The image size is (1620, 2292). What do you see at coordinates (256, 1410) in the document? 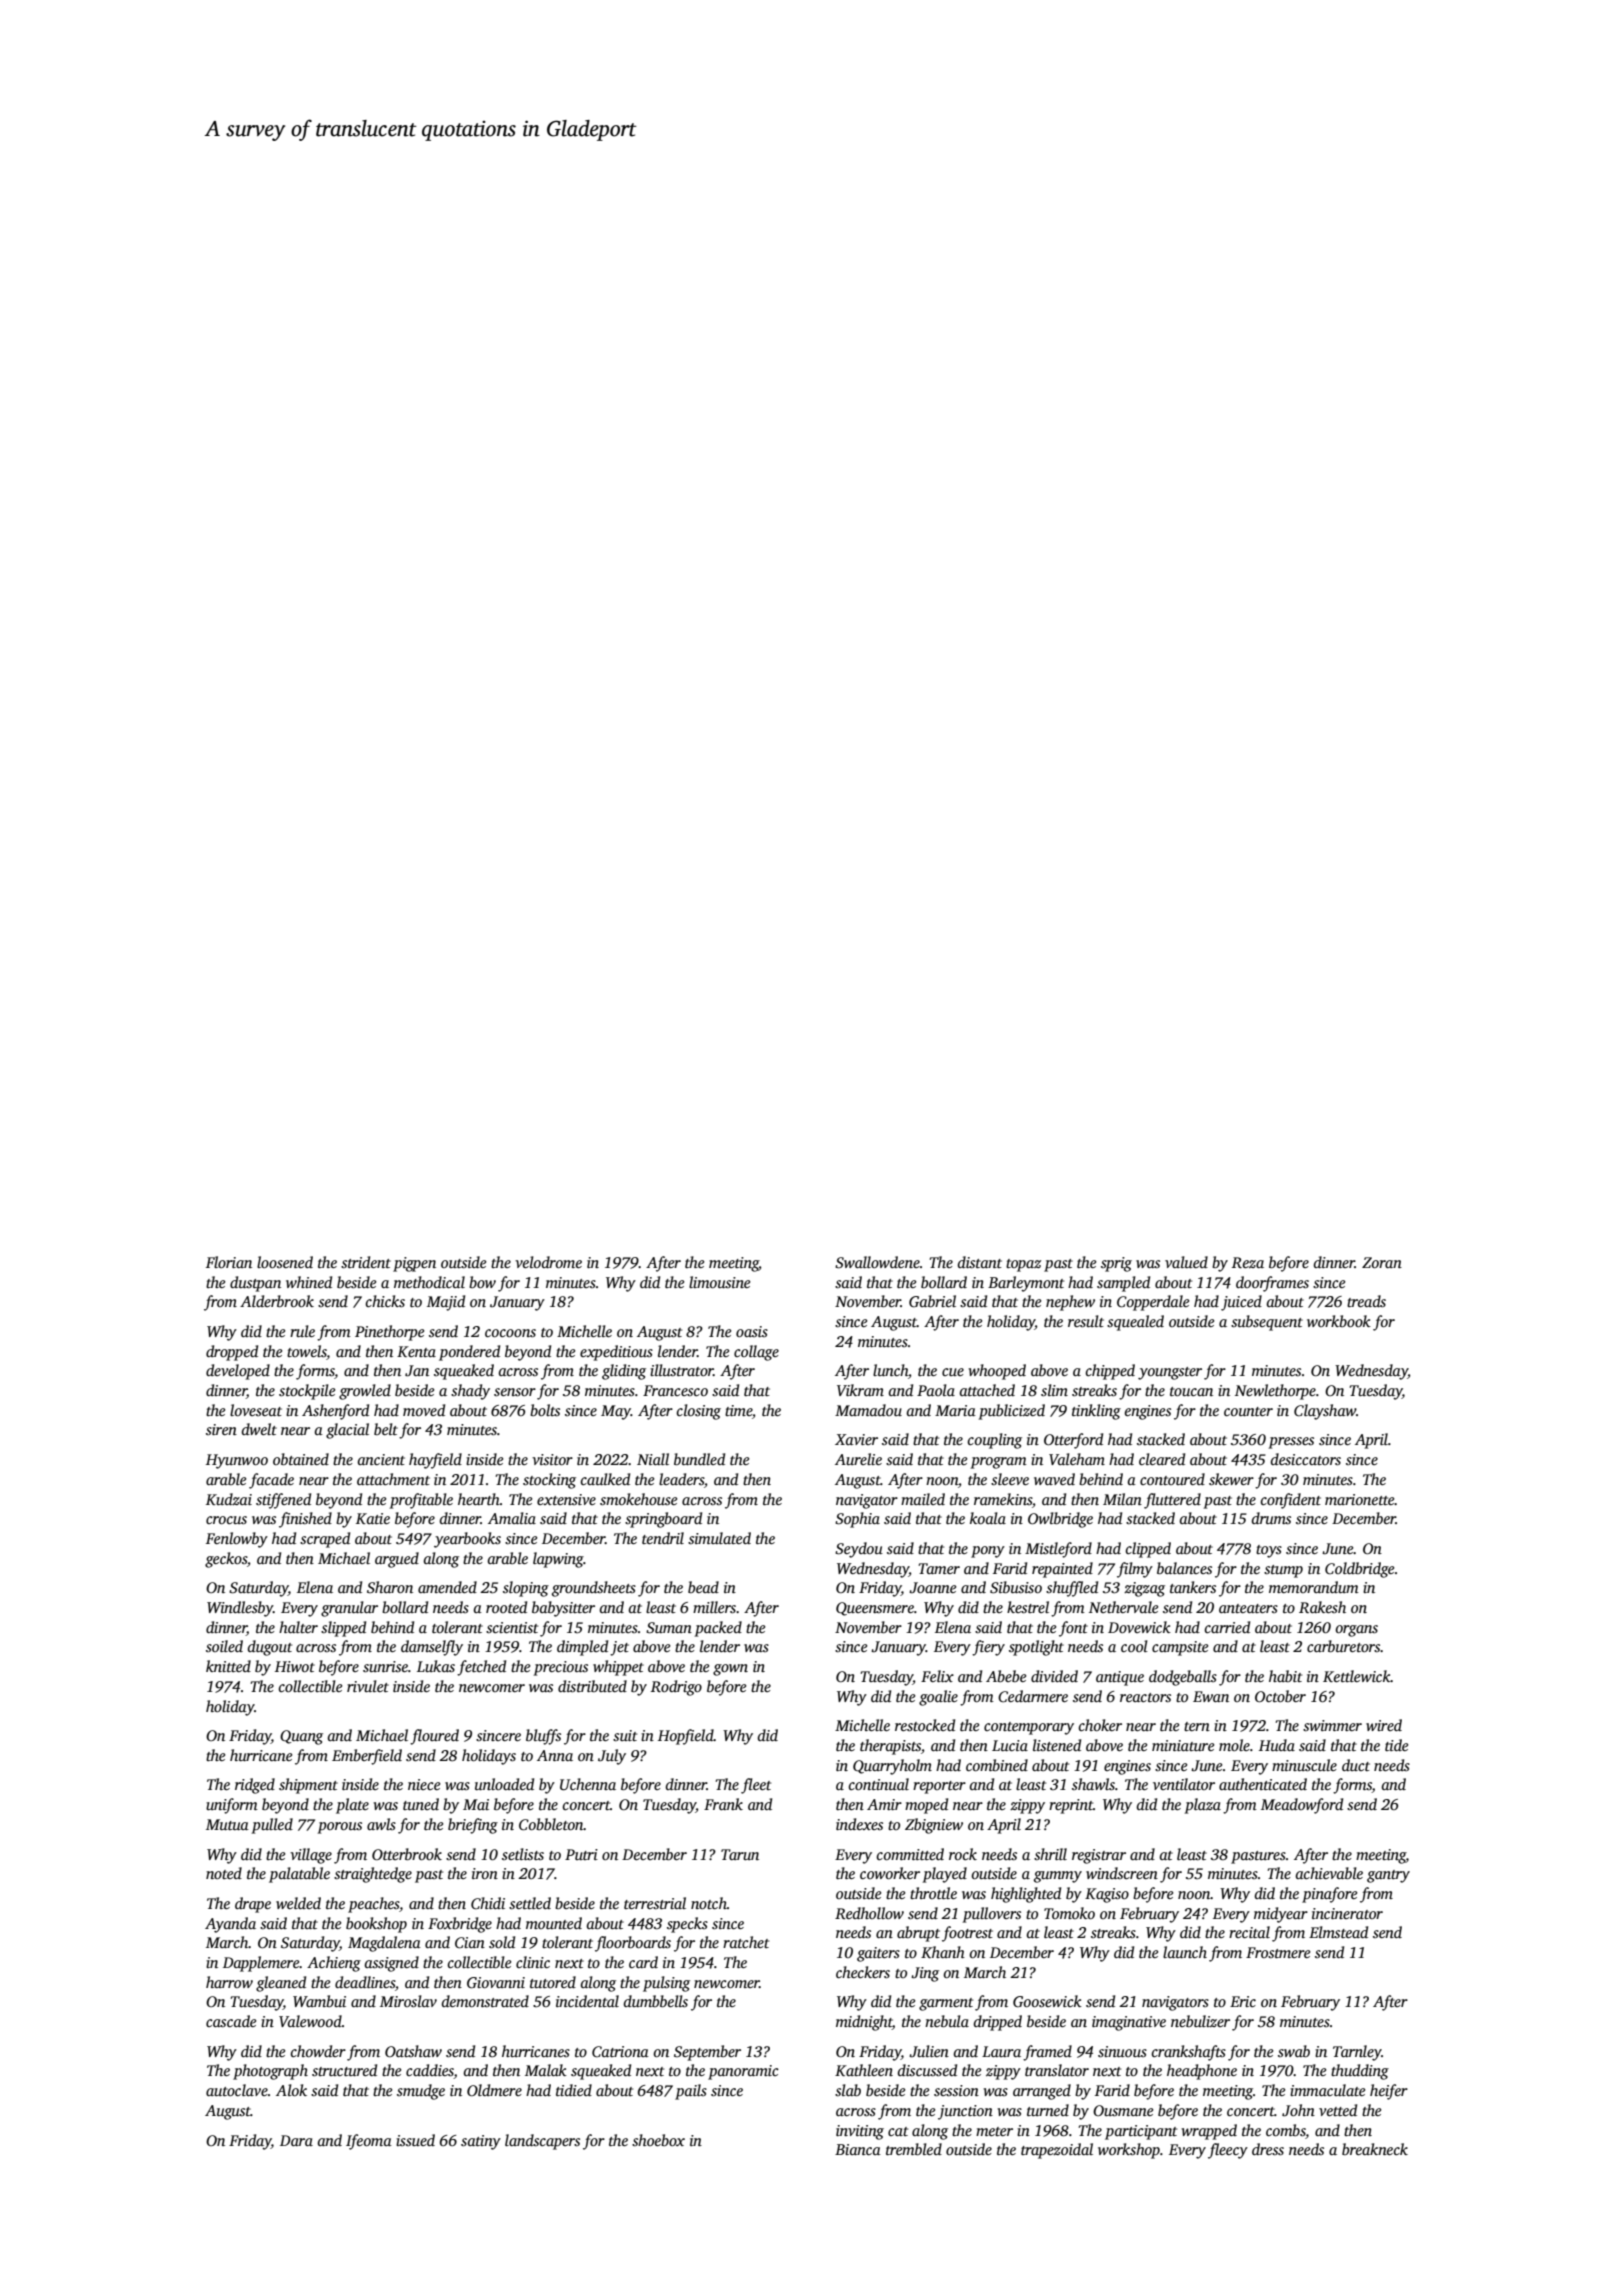
I see `loveseat` at bounding box center [256, 1410].
